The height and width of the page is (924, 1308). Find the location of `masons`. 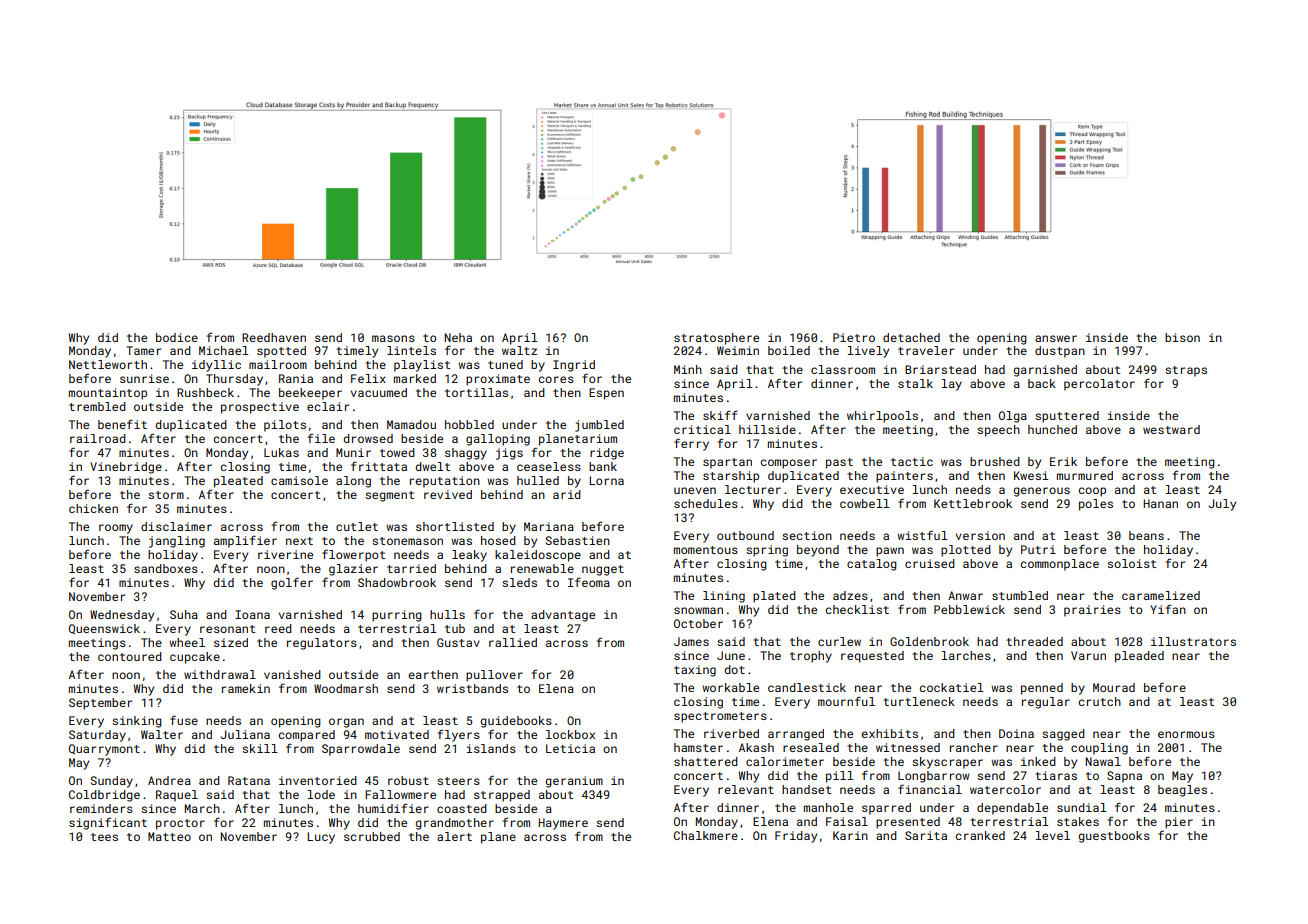

masons is located at coordinates (393, 338).
